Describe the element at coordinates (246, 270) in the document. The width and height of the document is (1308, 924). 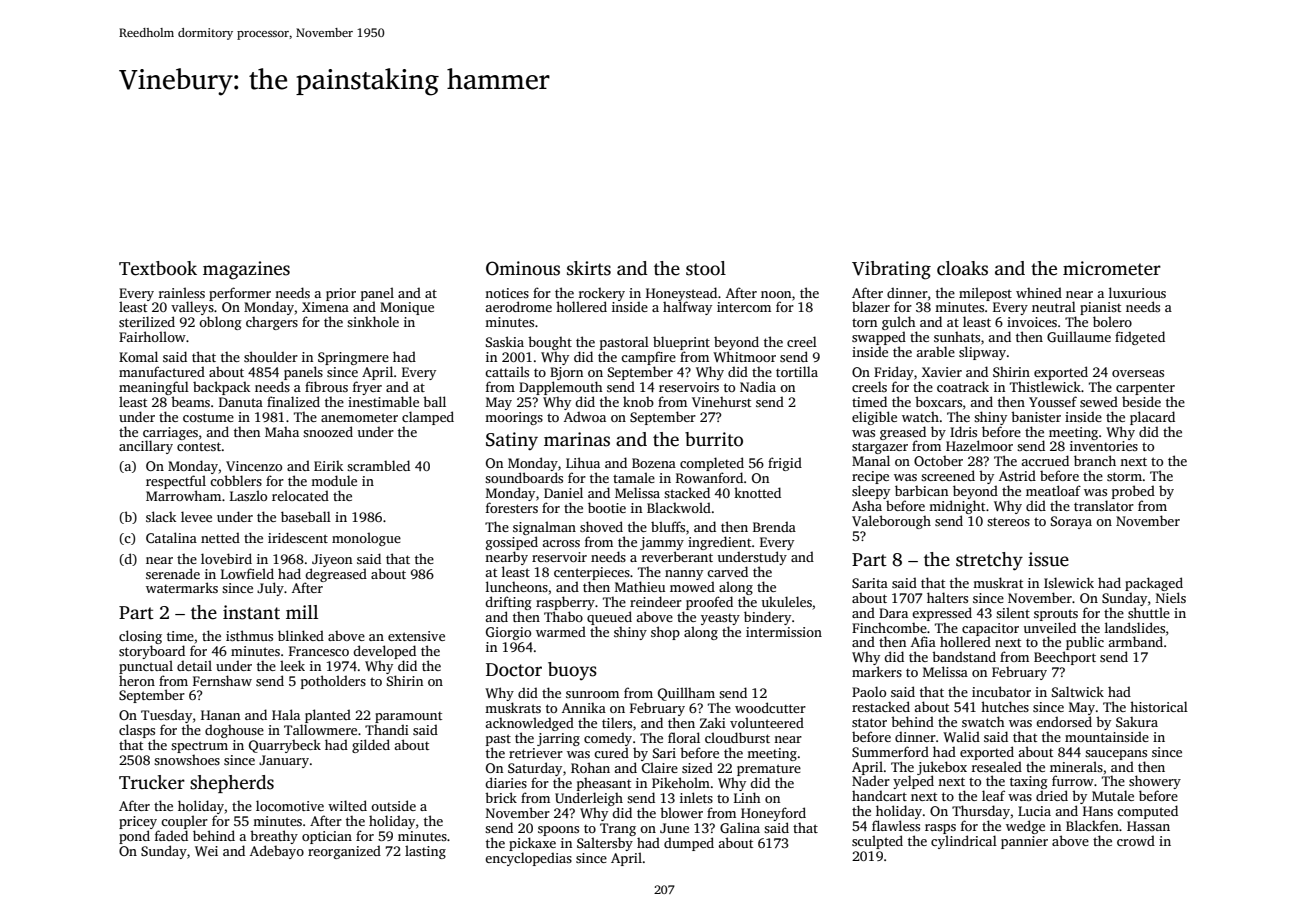
I see `magazines` at that location.
